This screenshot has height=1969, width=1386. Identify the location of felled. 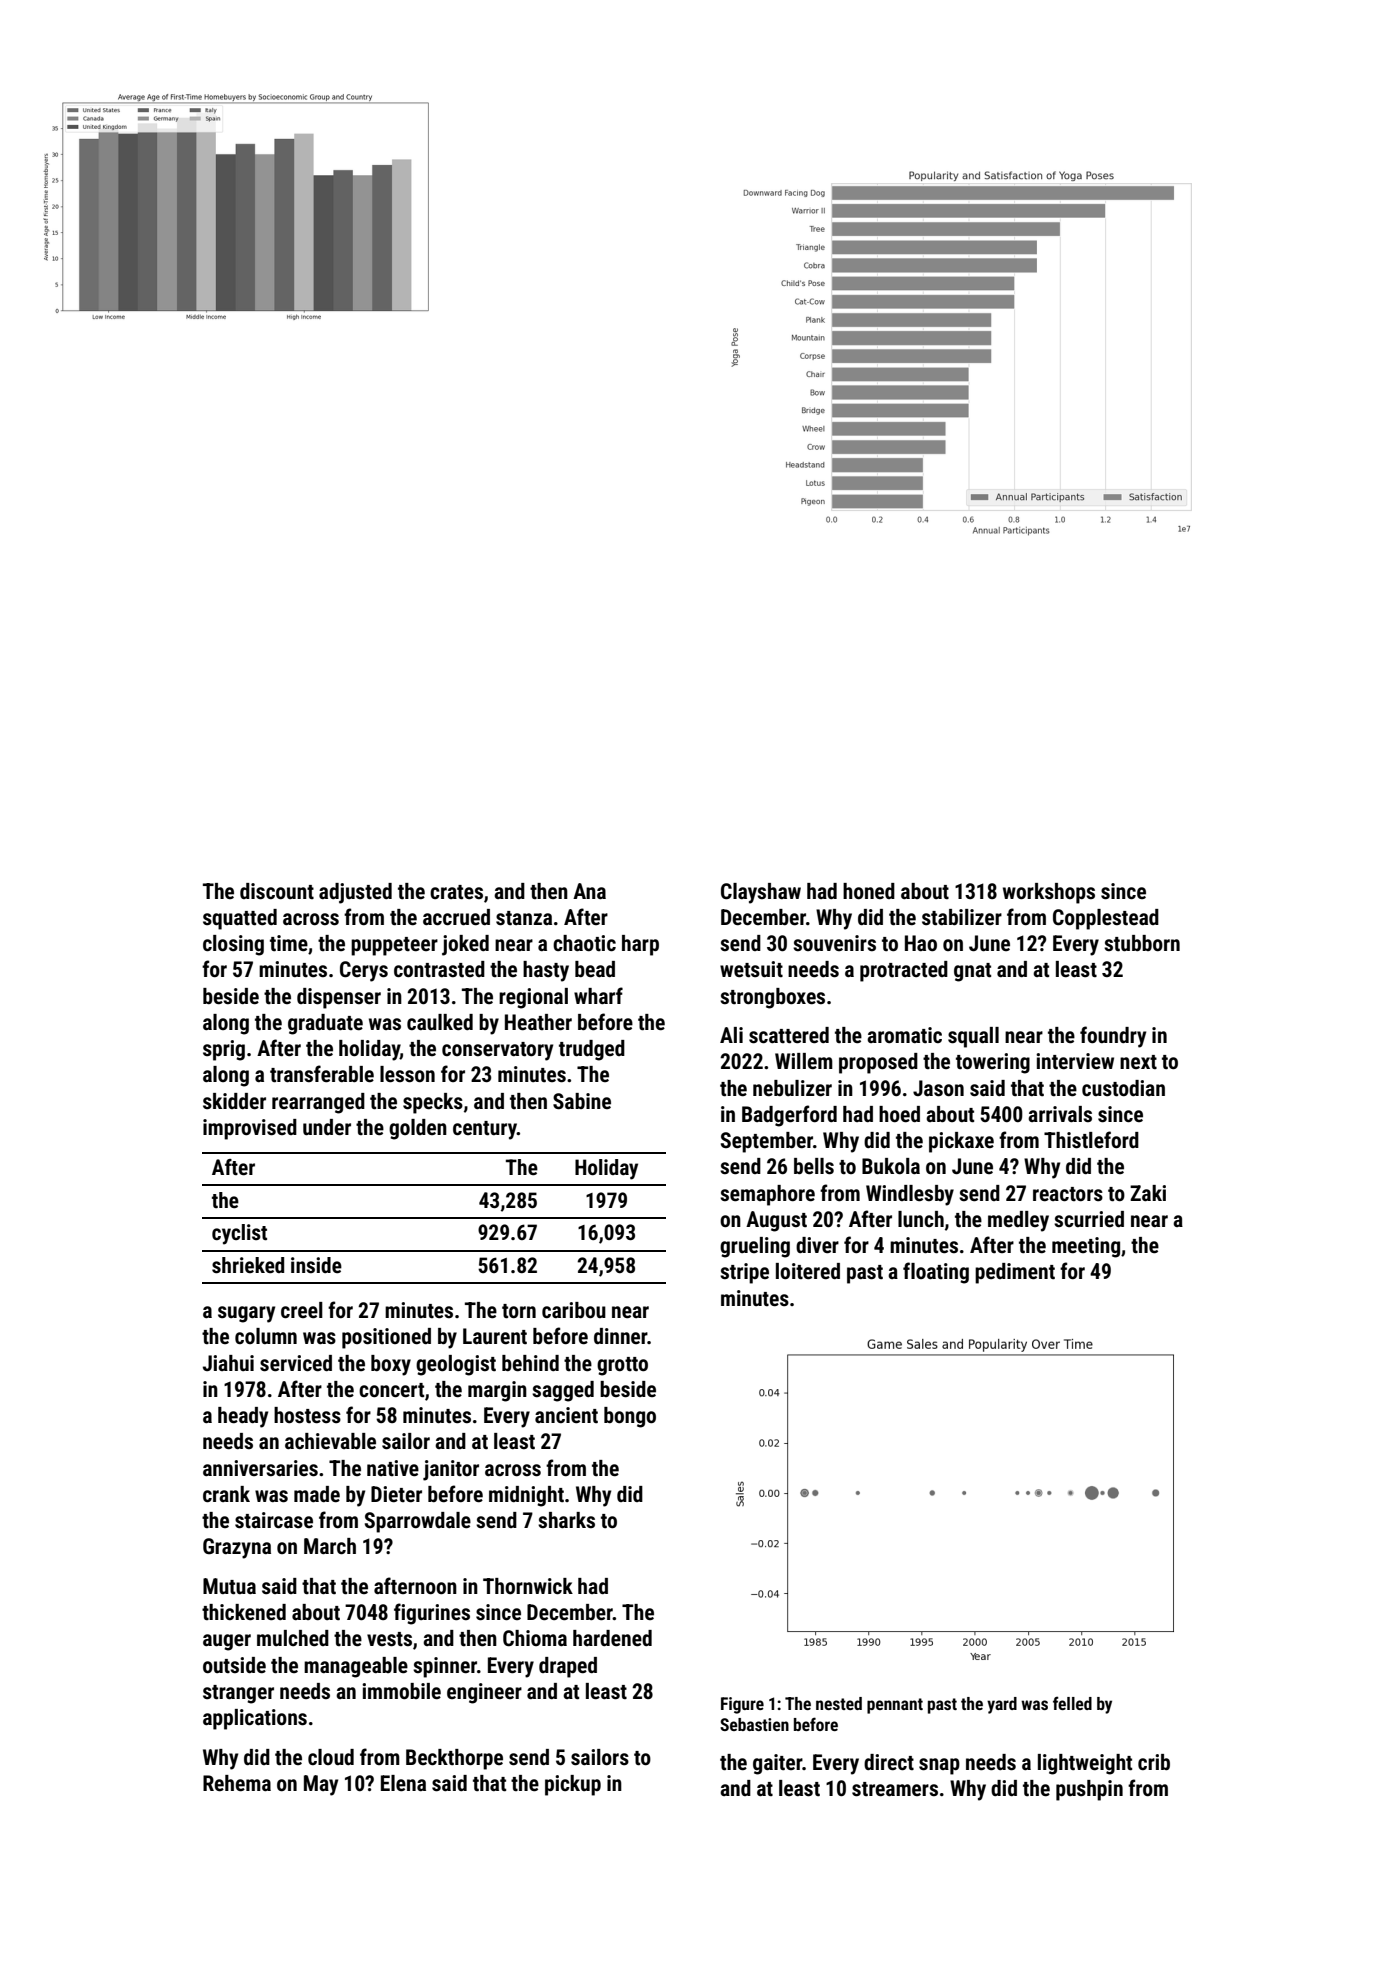
(1072, 1703).
